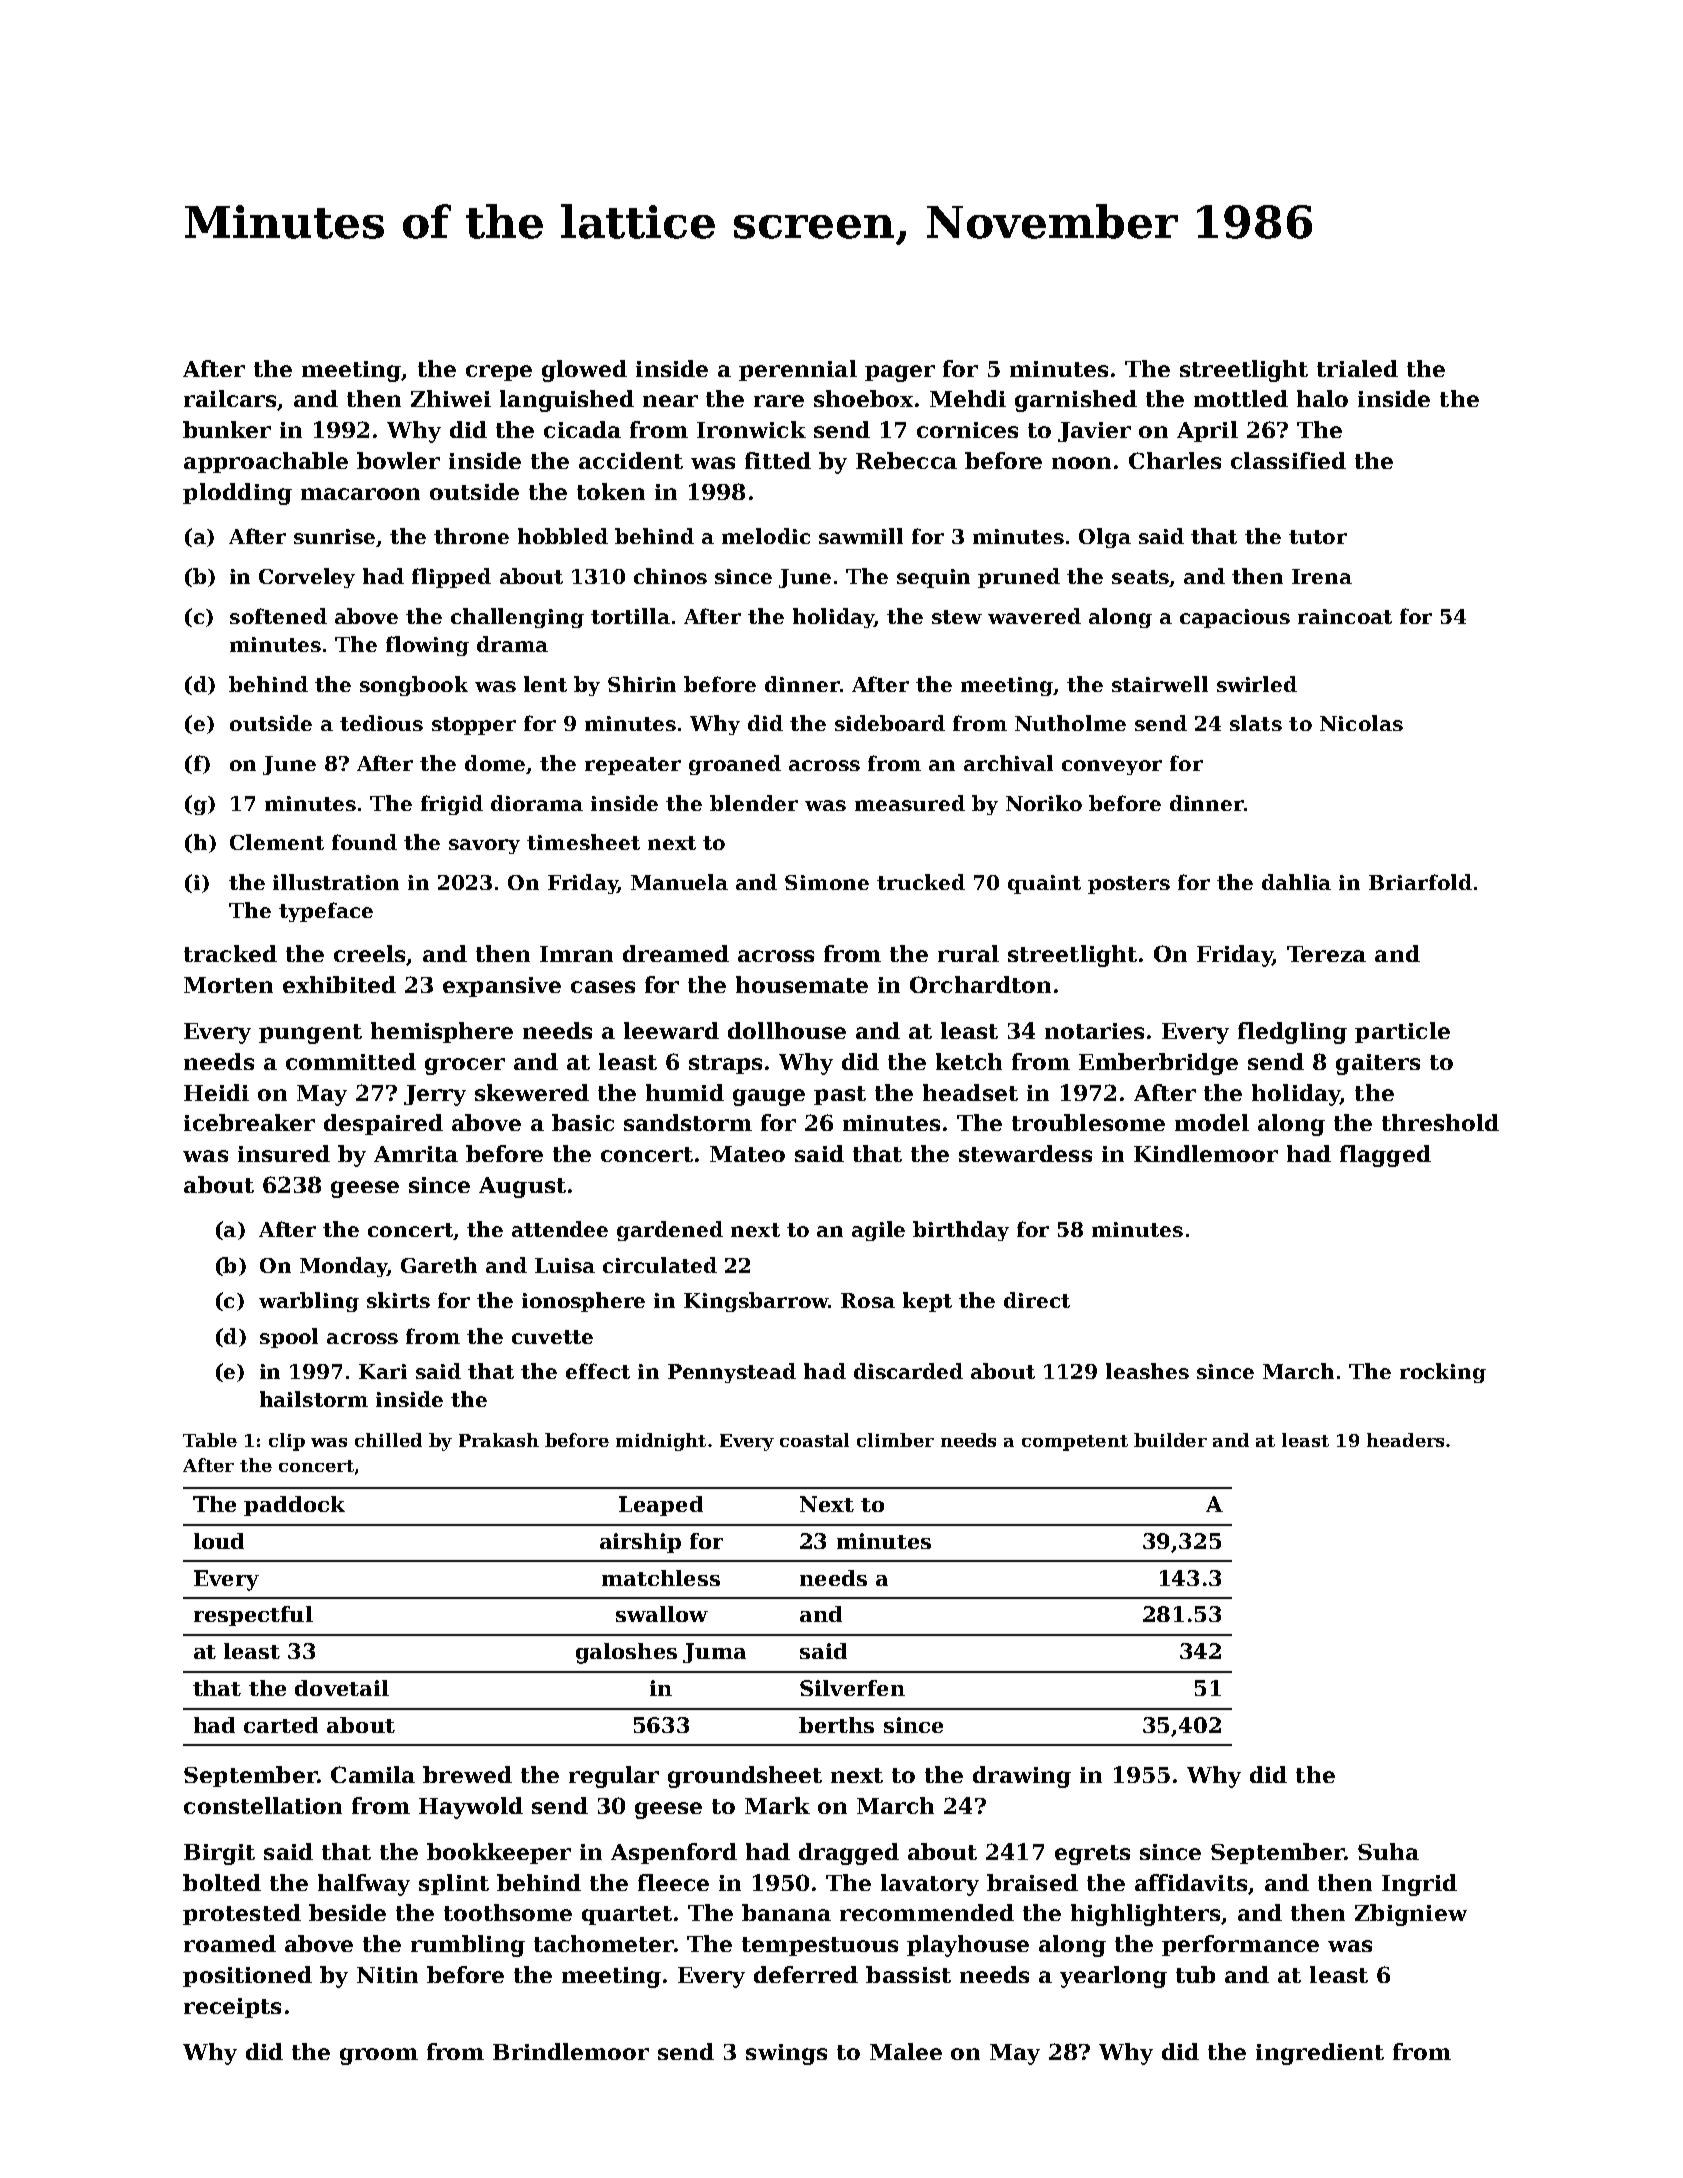 The width and height of the screenshot is (1683, 2178). Describe the element at coordinates (427, 646) in the screenshot. I see `flowing` at that location.
